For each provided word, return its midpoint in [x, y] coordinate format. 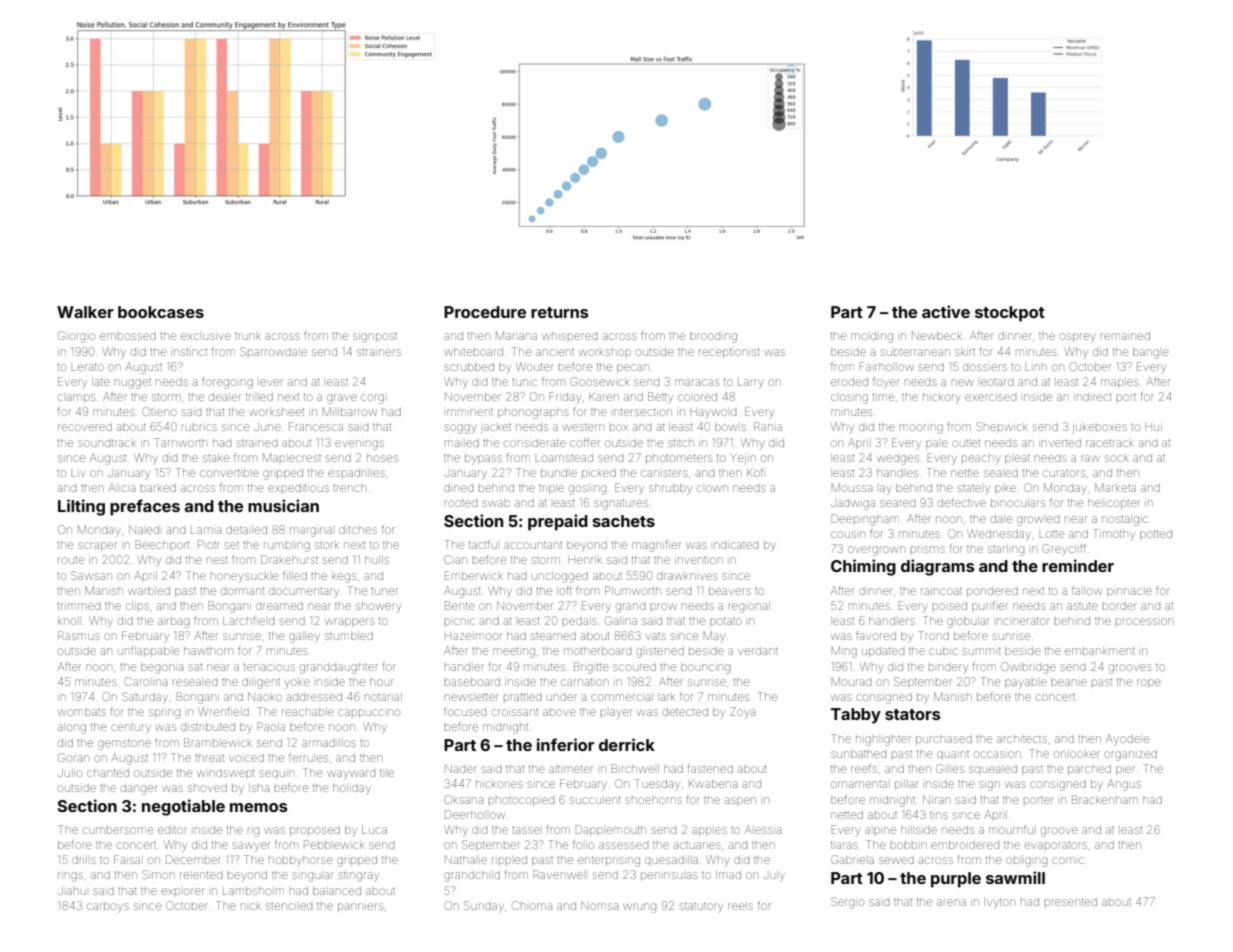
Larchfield [248, 620]
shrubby [670, 488]
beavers [730, 591]
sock [1117, 458]
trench [349, 488]
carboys [108, 908]
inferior [565, 744]
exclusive [206, 336]
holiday [352, 789]
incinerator [1023, 621]
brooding [713, 337]
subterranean [915, 352]
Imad [728, 875]
